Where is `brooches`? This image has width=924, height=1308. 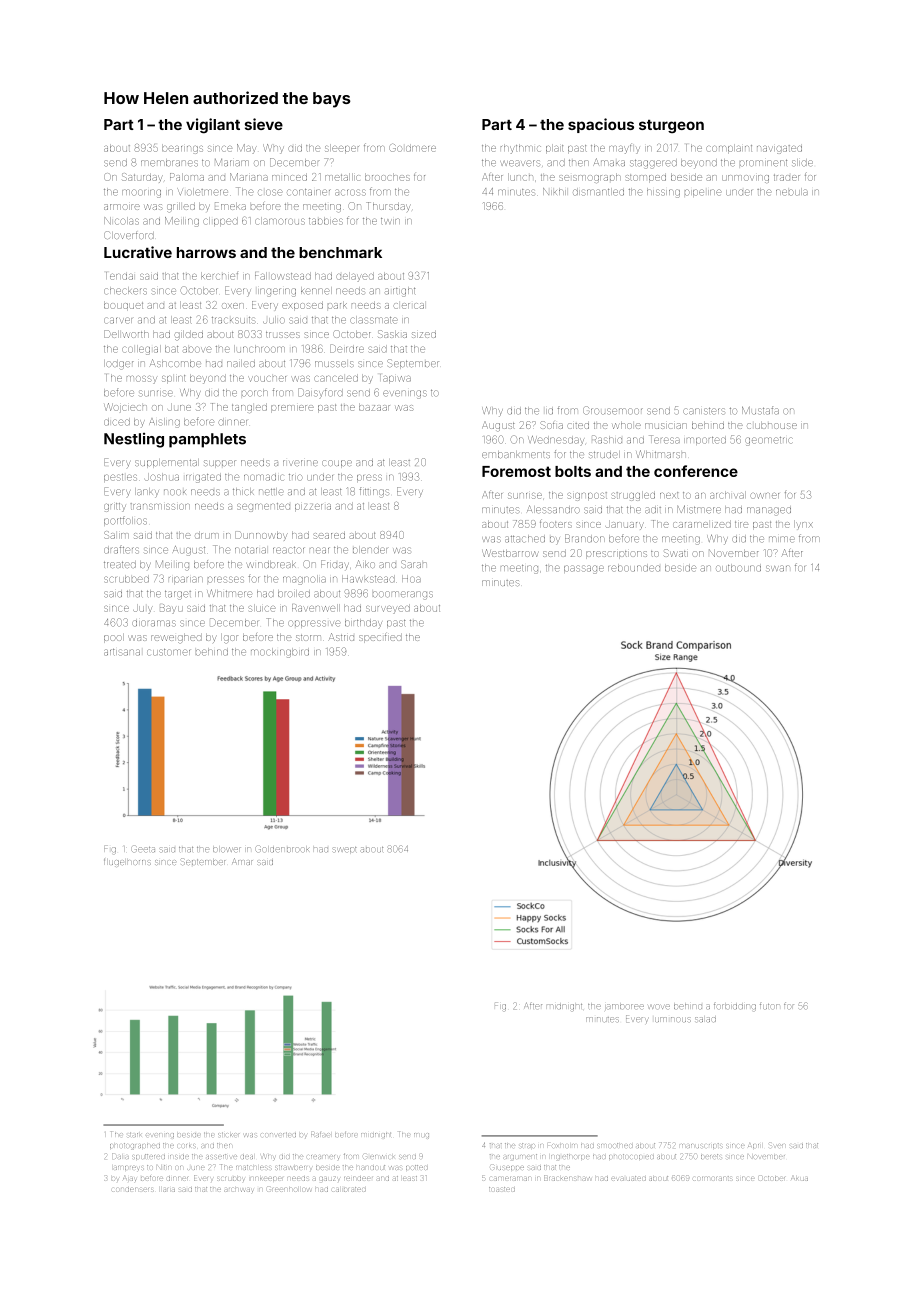 brooches is located at coordinates (387, 177).
